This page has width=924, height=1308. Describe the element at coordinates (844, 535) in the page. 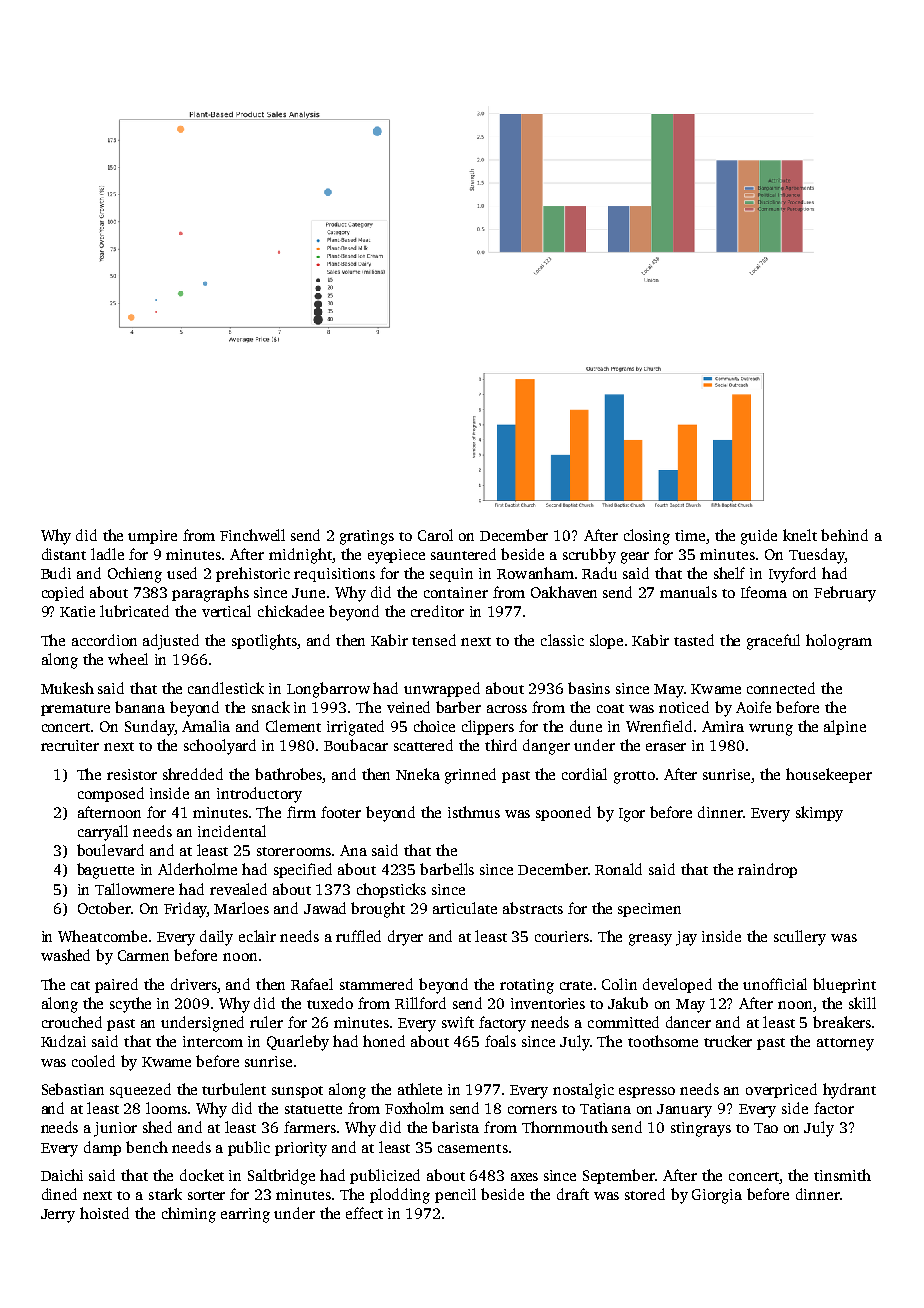

I see `behind` at that location.
